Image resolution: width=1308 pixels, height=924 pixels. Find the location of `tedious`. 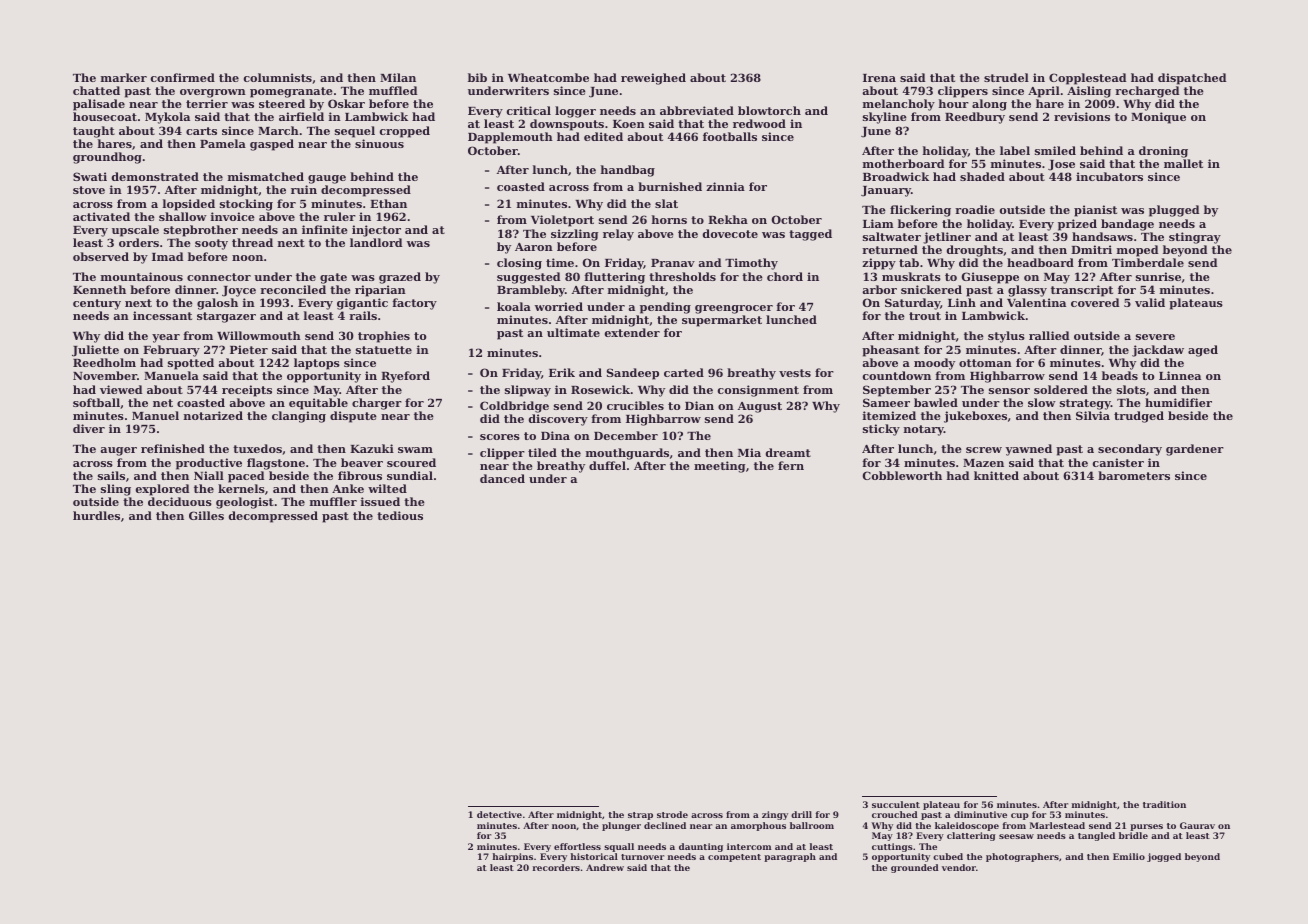

tedious is located at coordinates (400, 515).
